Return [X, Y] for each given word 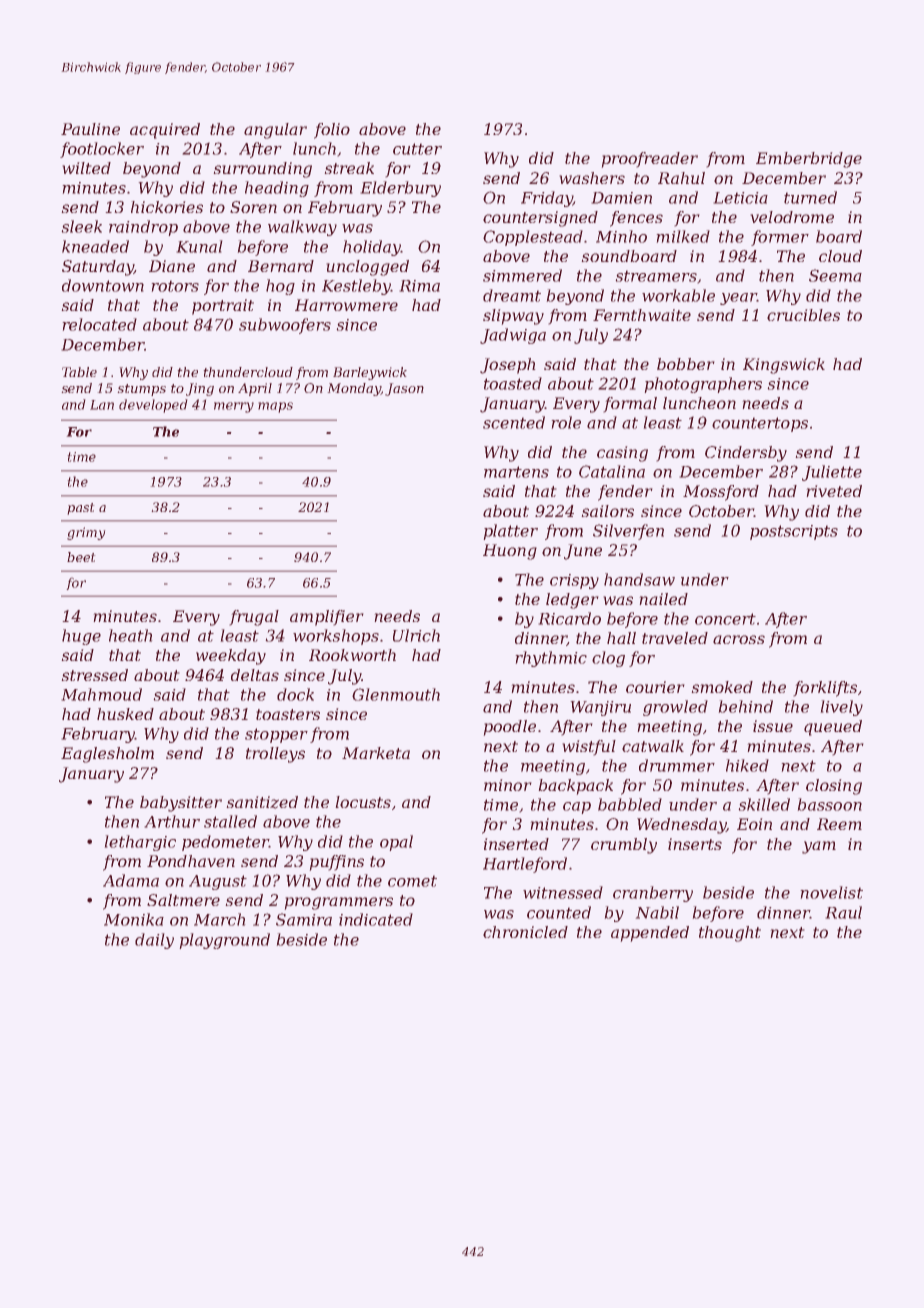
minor [507, 785]
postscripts [794, 532]
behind [746, 706]
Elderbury [401, 189]
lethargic [140, 843]
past [81, 509]
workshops [336, 637]
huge [81, 637]
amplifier [326, 618]
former [780, 238]
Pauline [90, 129]
